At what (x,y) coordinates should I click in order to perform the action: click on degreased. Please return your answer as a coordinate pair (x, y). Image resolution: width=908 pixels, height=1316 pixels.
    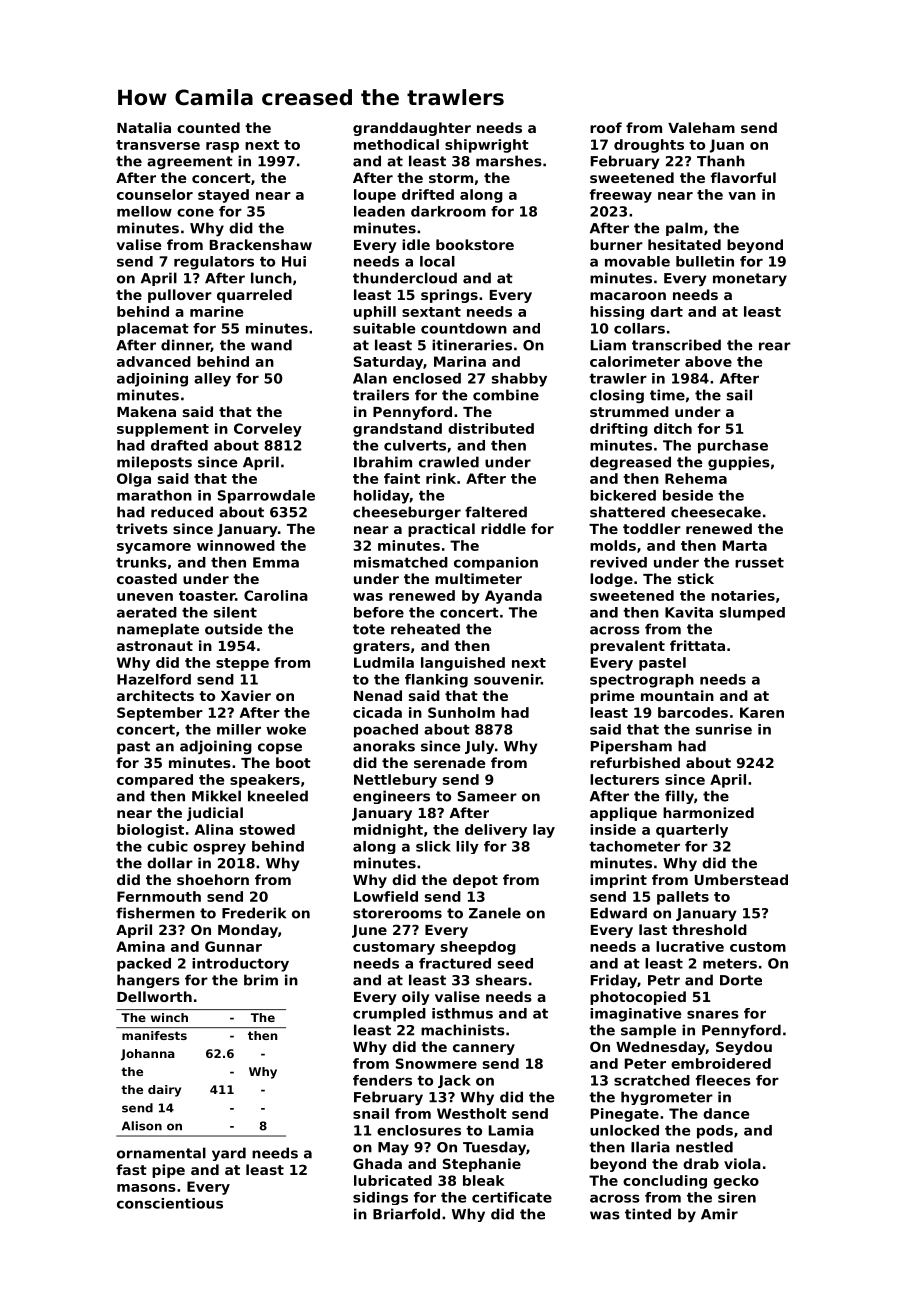
    Looking at the image, I should click on (630, 463).
